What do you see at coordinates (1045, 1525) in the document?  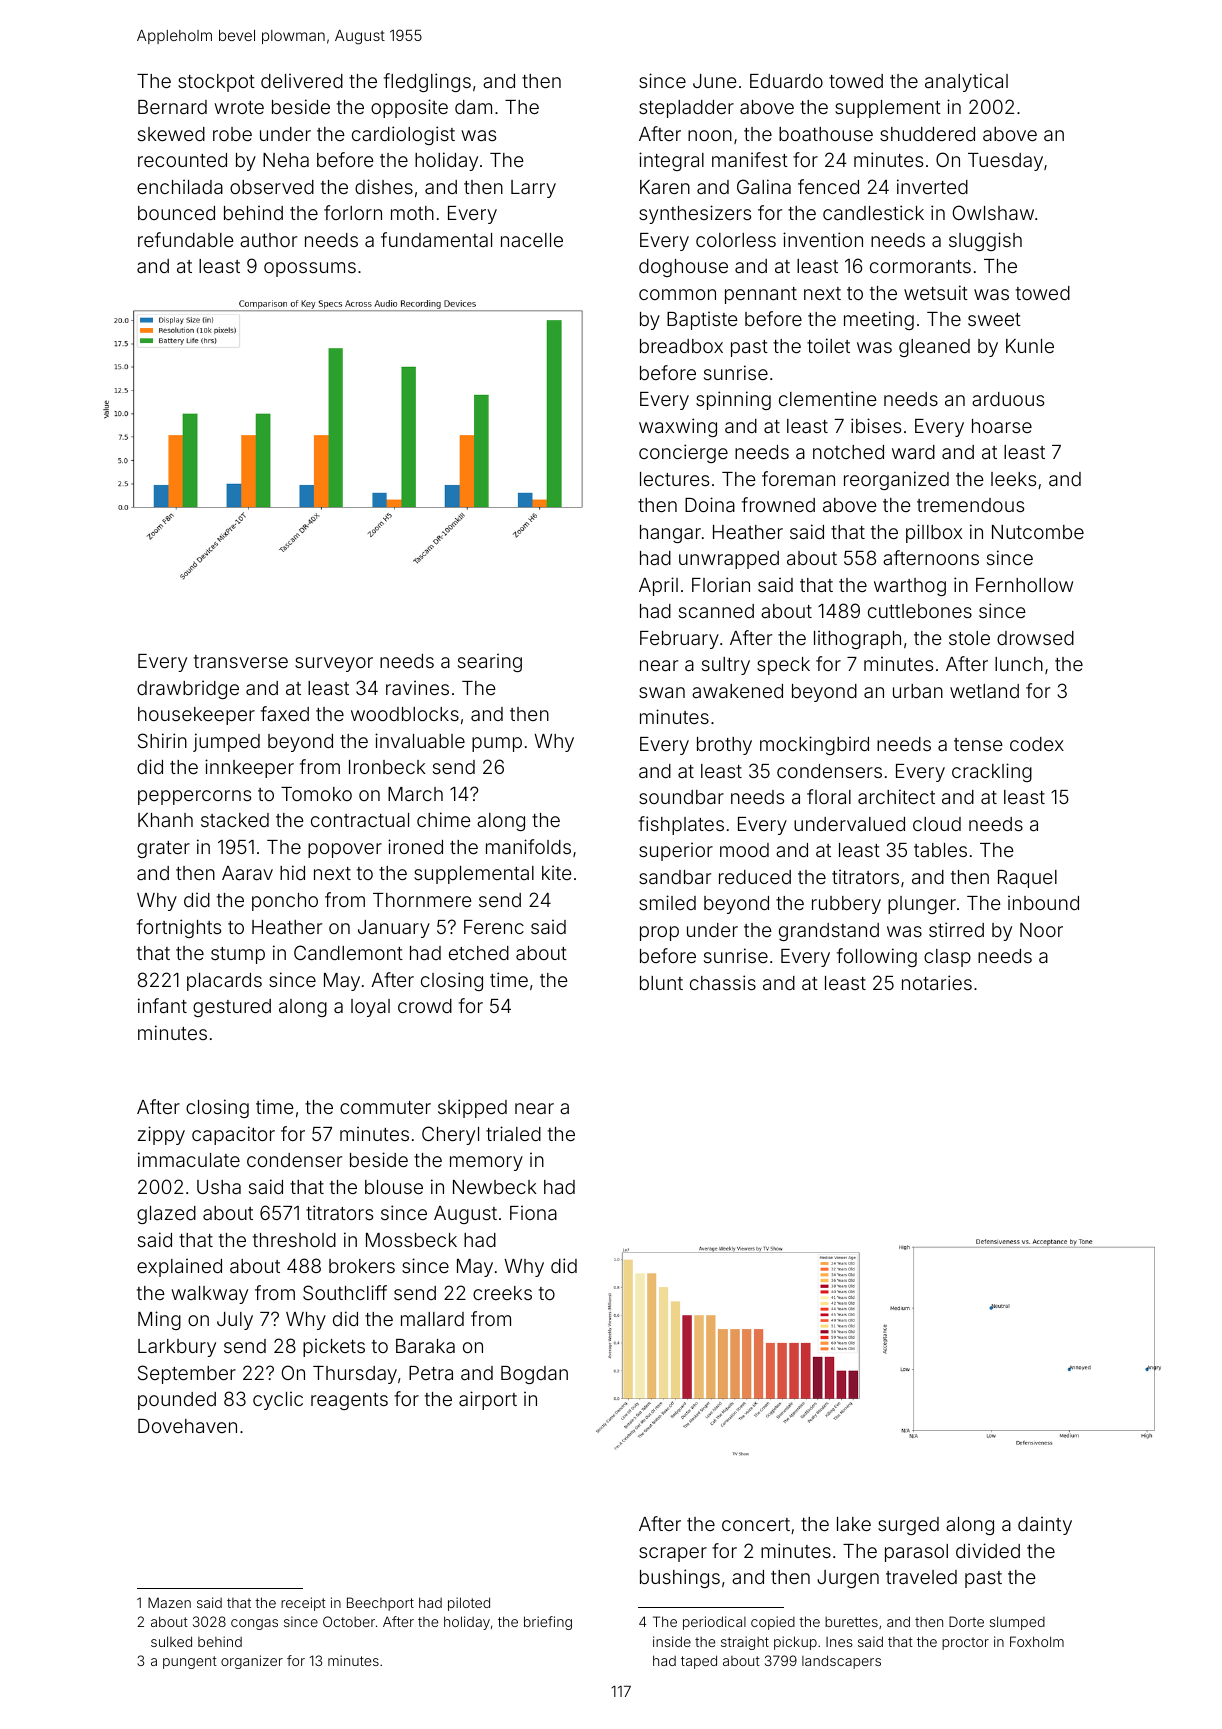 I see `dainty` at bounding box center [1045, 1525].
